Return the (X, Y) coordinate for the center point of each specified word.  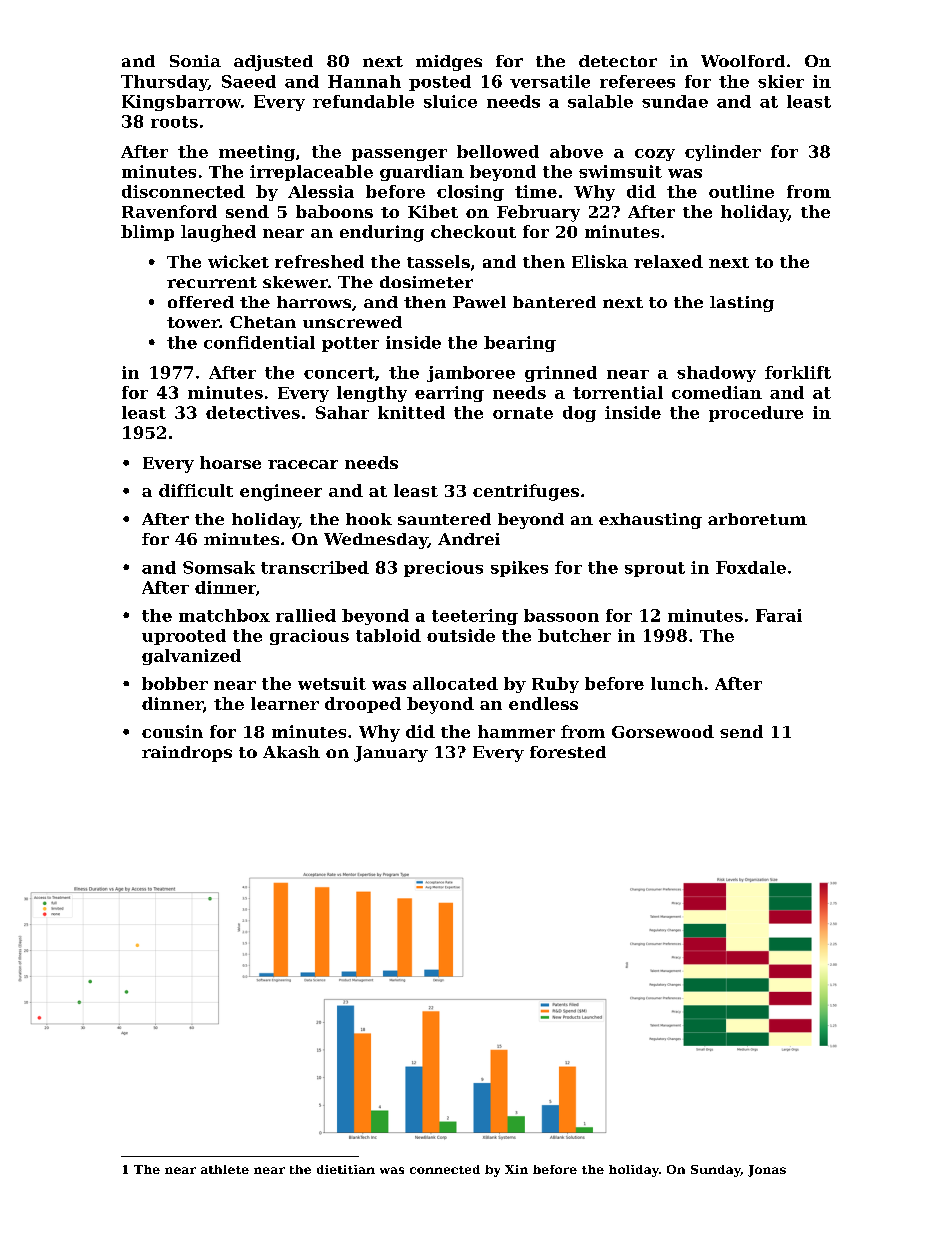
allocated (455, 683)
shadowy (716, 374)
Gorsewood (663, 731)
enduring (382, 233)
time (536, 191)
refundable (363, 101)
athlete (225, 1169)
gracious (309, 637)
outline (741, 191)
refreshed (319, 261)
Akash (291, 752)
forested (568, 752)
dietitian (346, 1169)
